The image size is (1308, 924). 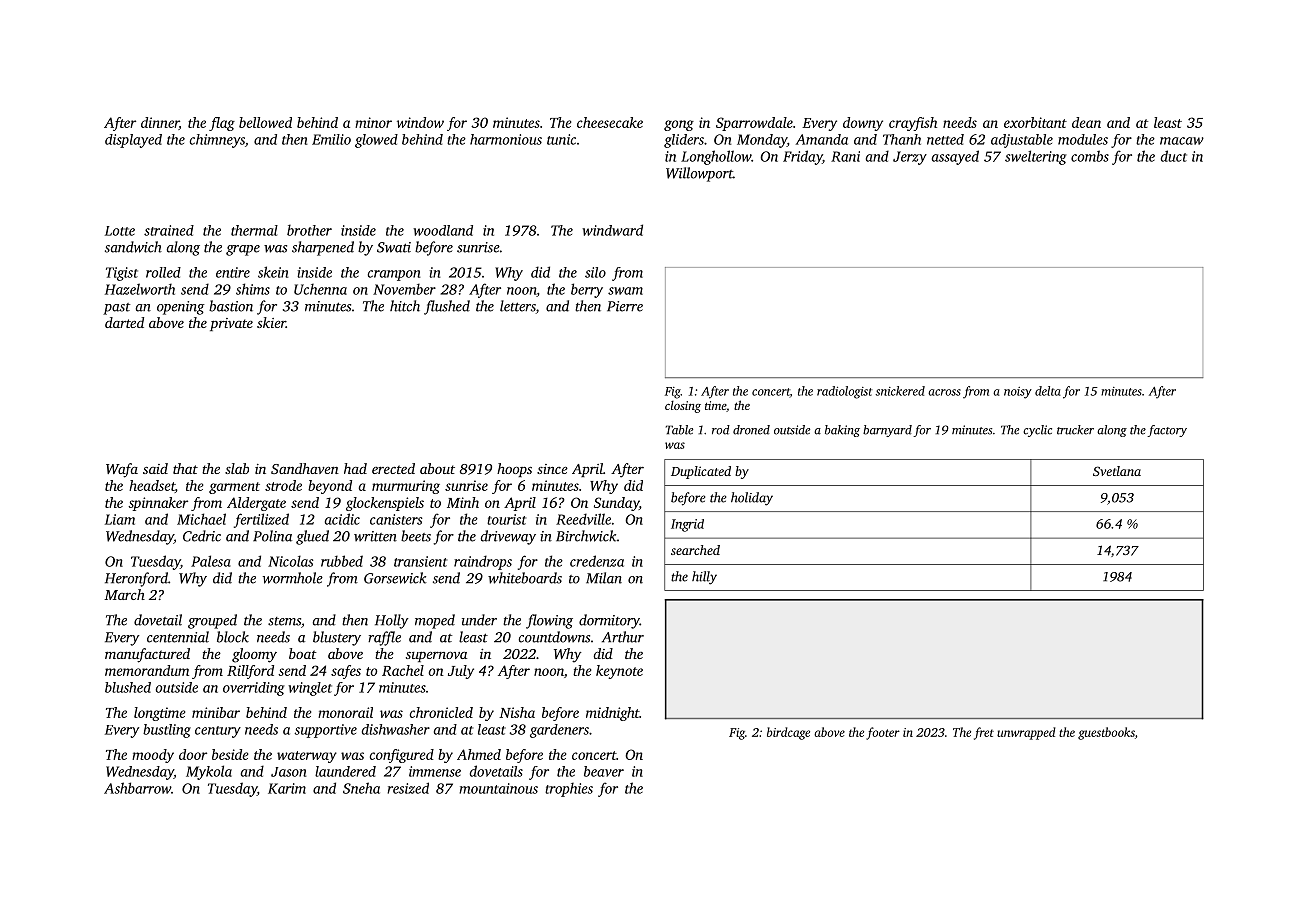 I want to click on Sneha, so click(x=361, y=788).
